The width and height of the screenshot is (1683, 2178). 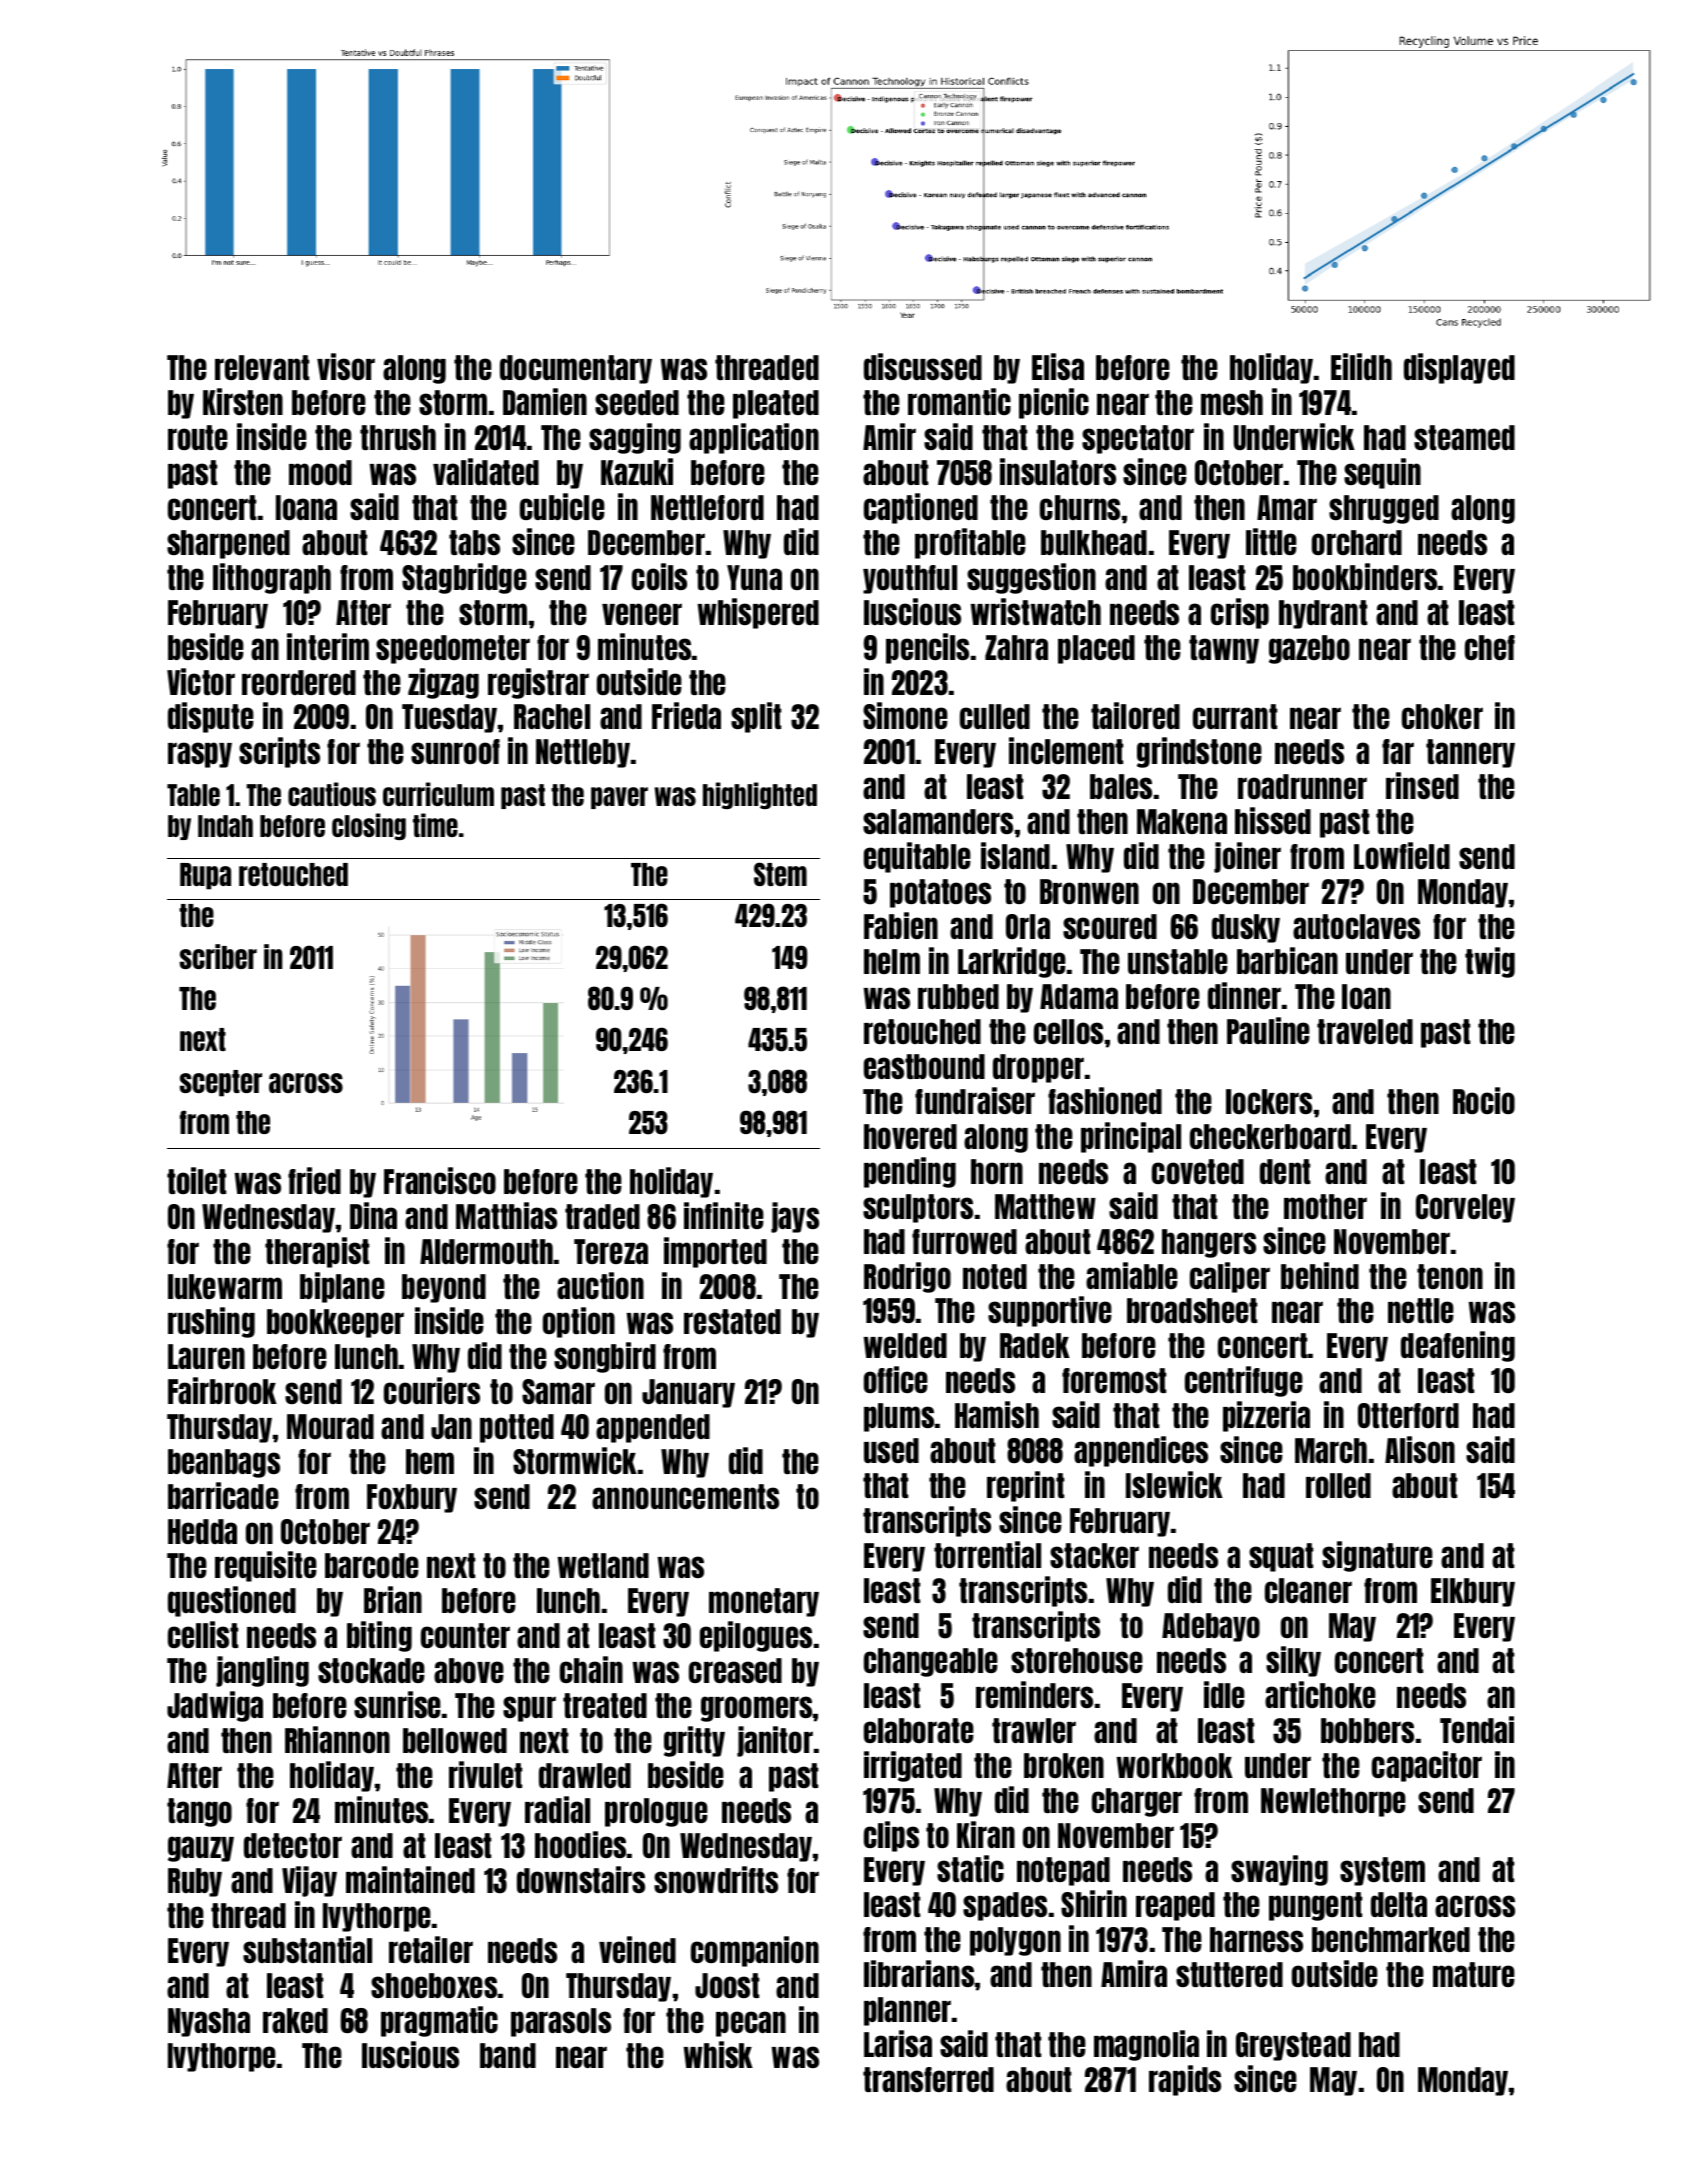 I want to click on epilogues, so click(x=756, y=1636).
